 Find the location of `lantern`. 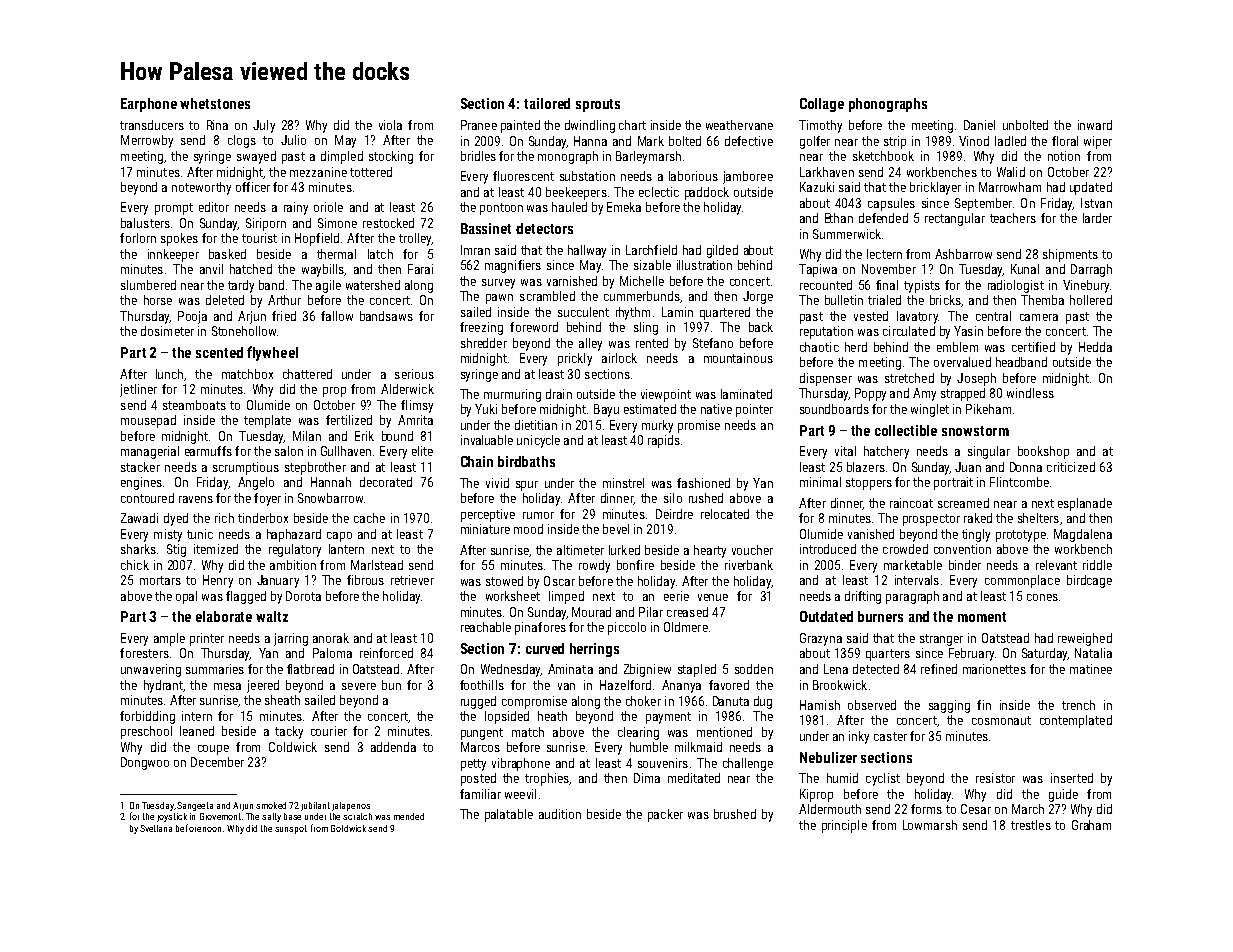

lantern is located at coordinates (346, 549).
